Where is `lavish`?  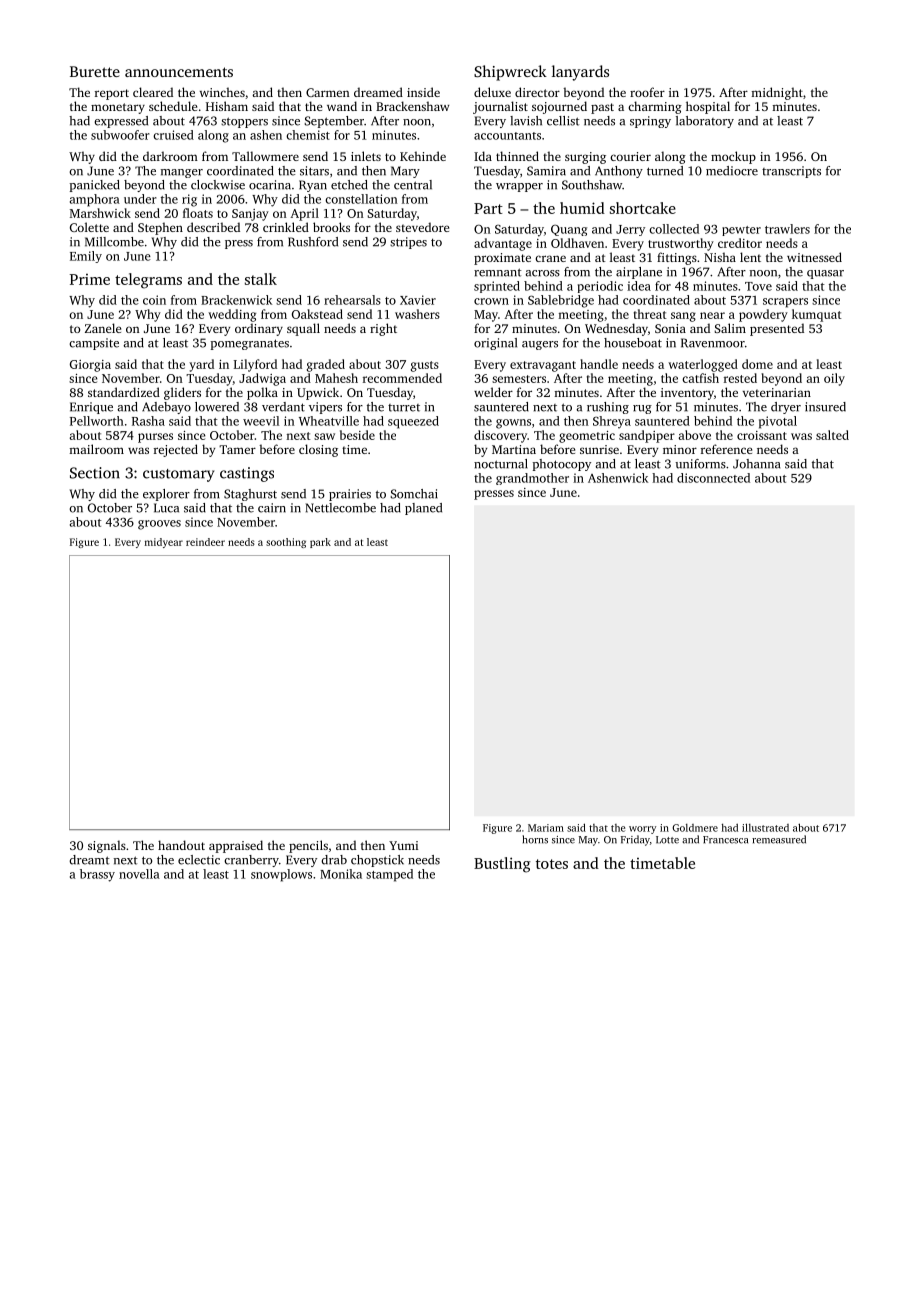
lavish is located at coordinates (526, 121).
